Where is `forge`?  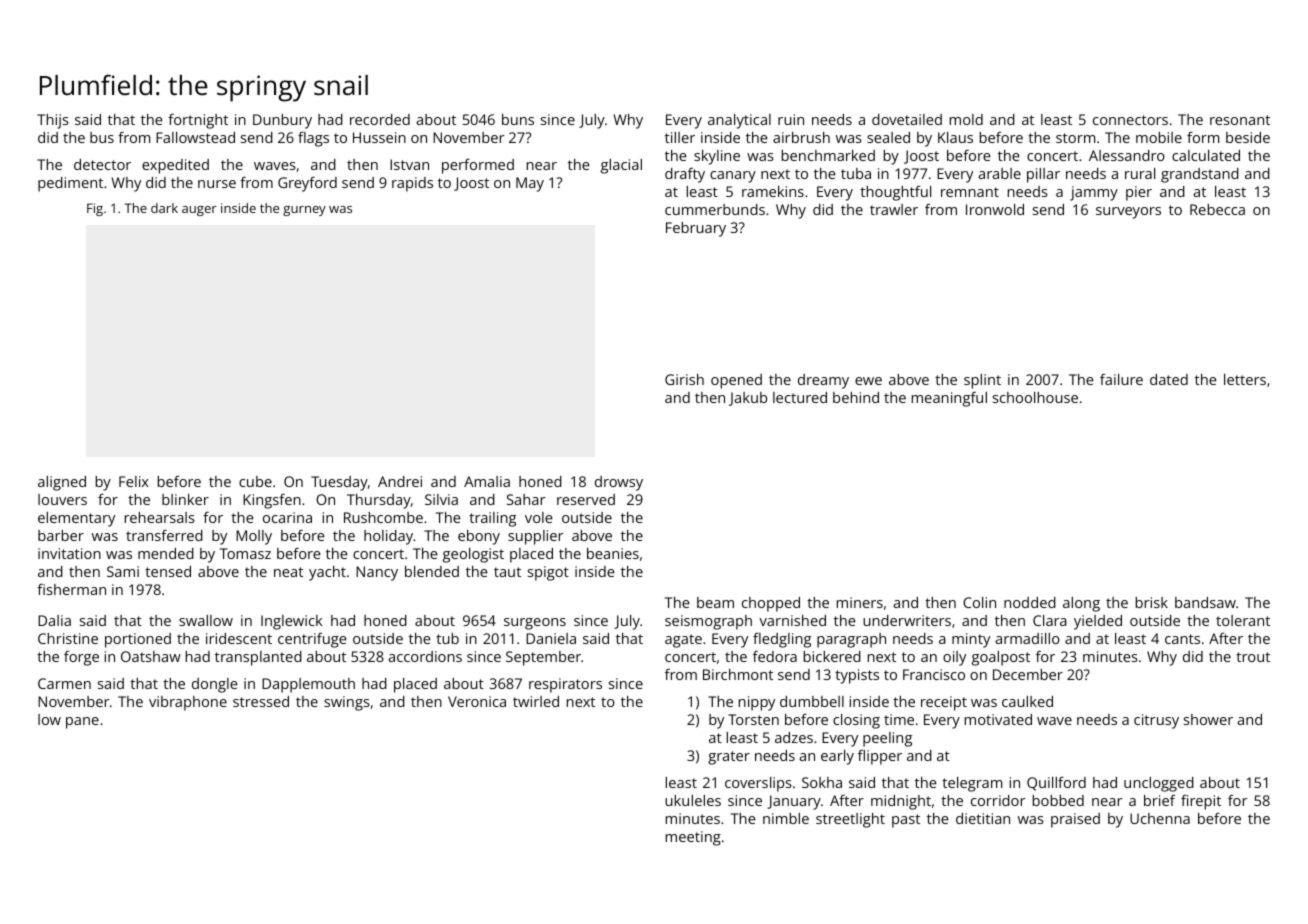 forge is located at coordinates (81, 658).
